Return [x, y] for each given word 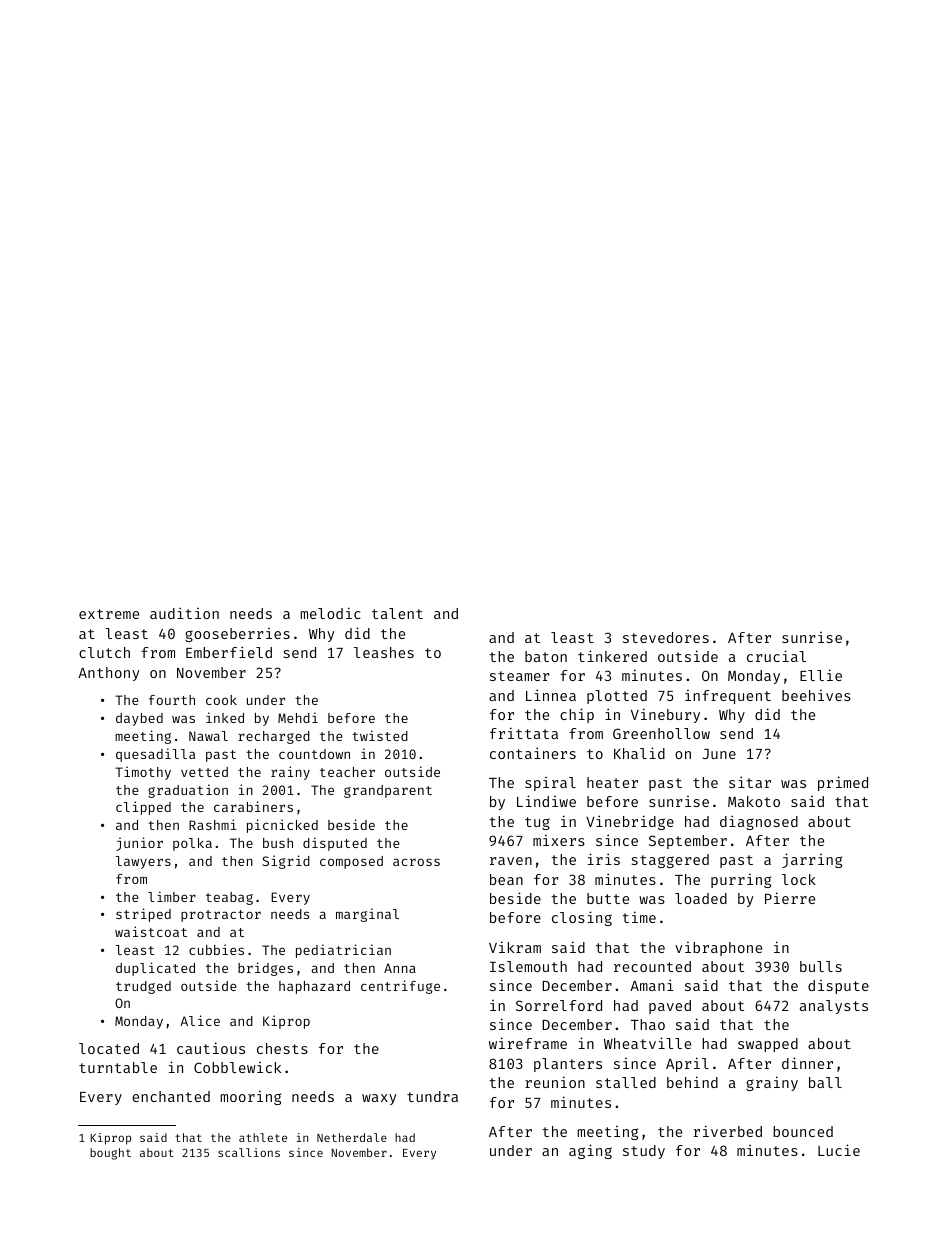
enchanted [171, 1096]
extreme [109, 614]
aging [590, 1151]
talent [397, 613]
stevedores [666, 637]
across [416, 862]
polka [192, 844]
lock [799, 879]
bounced [803, 1131]
